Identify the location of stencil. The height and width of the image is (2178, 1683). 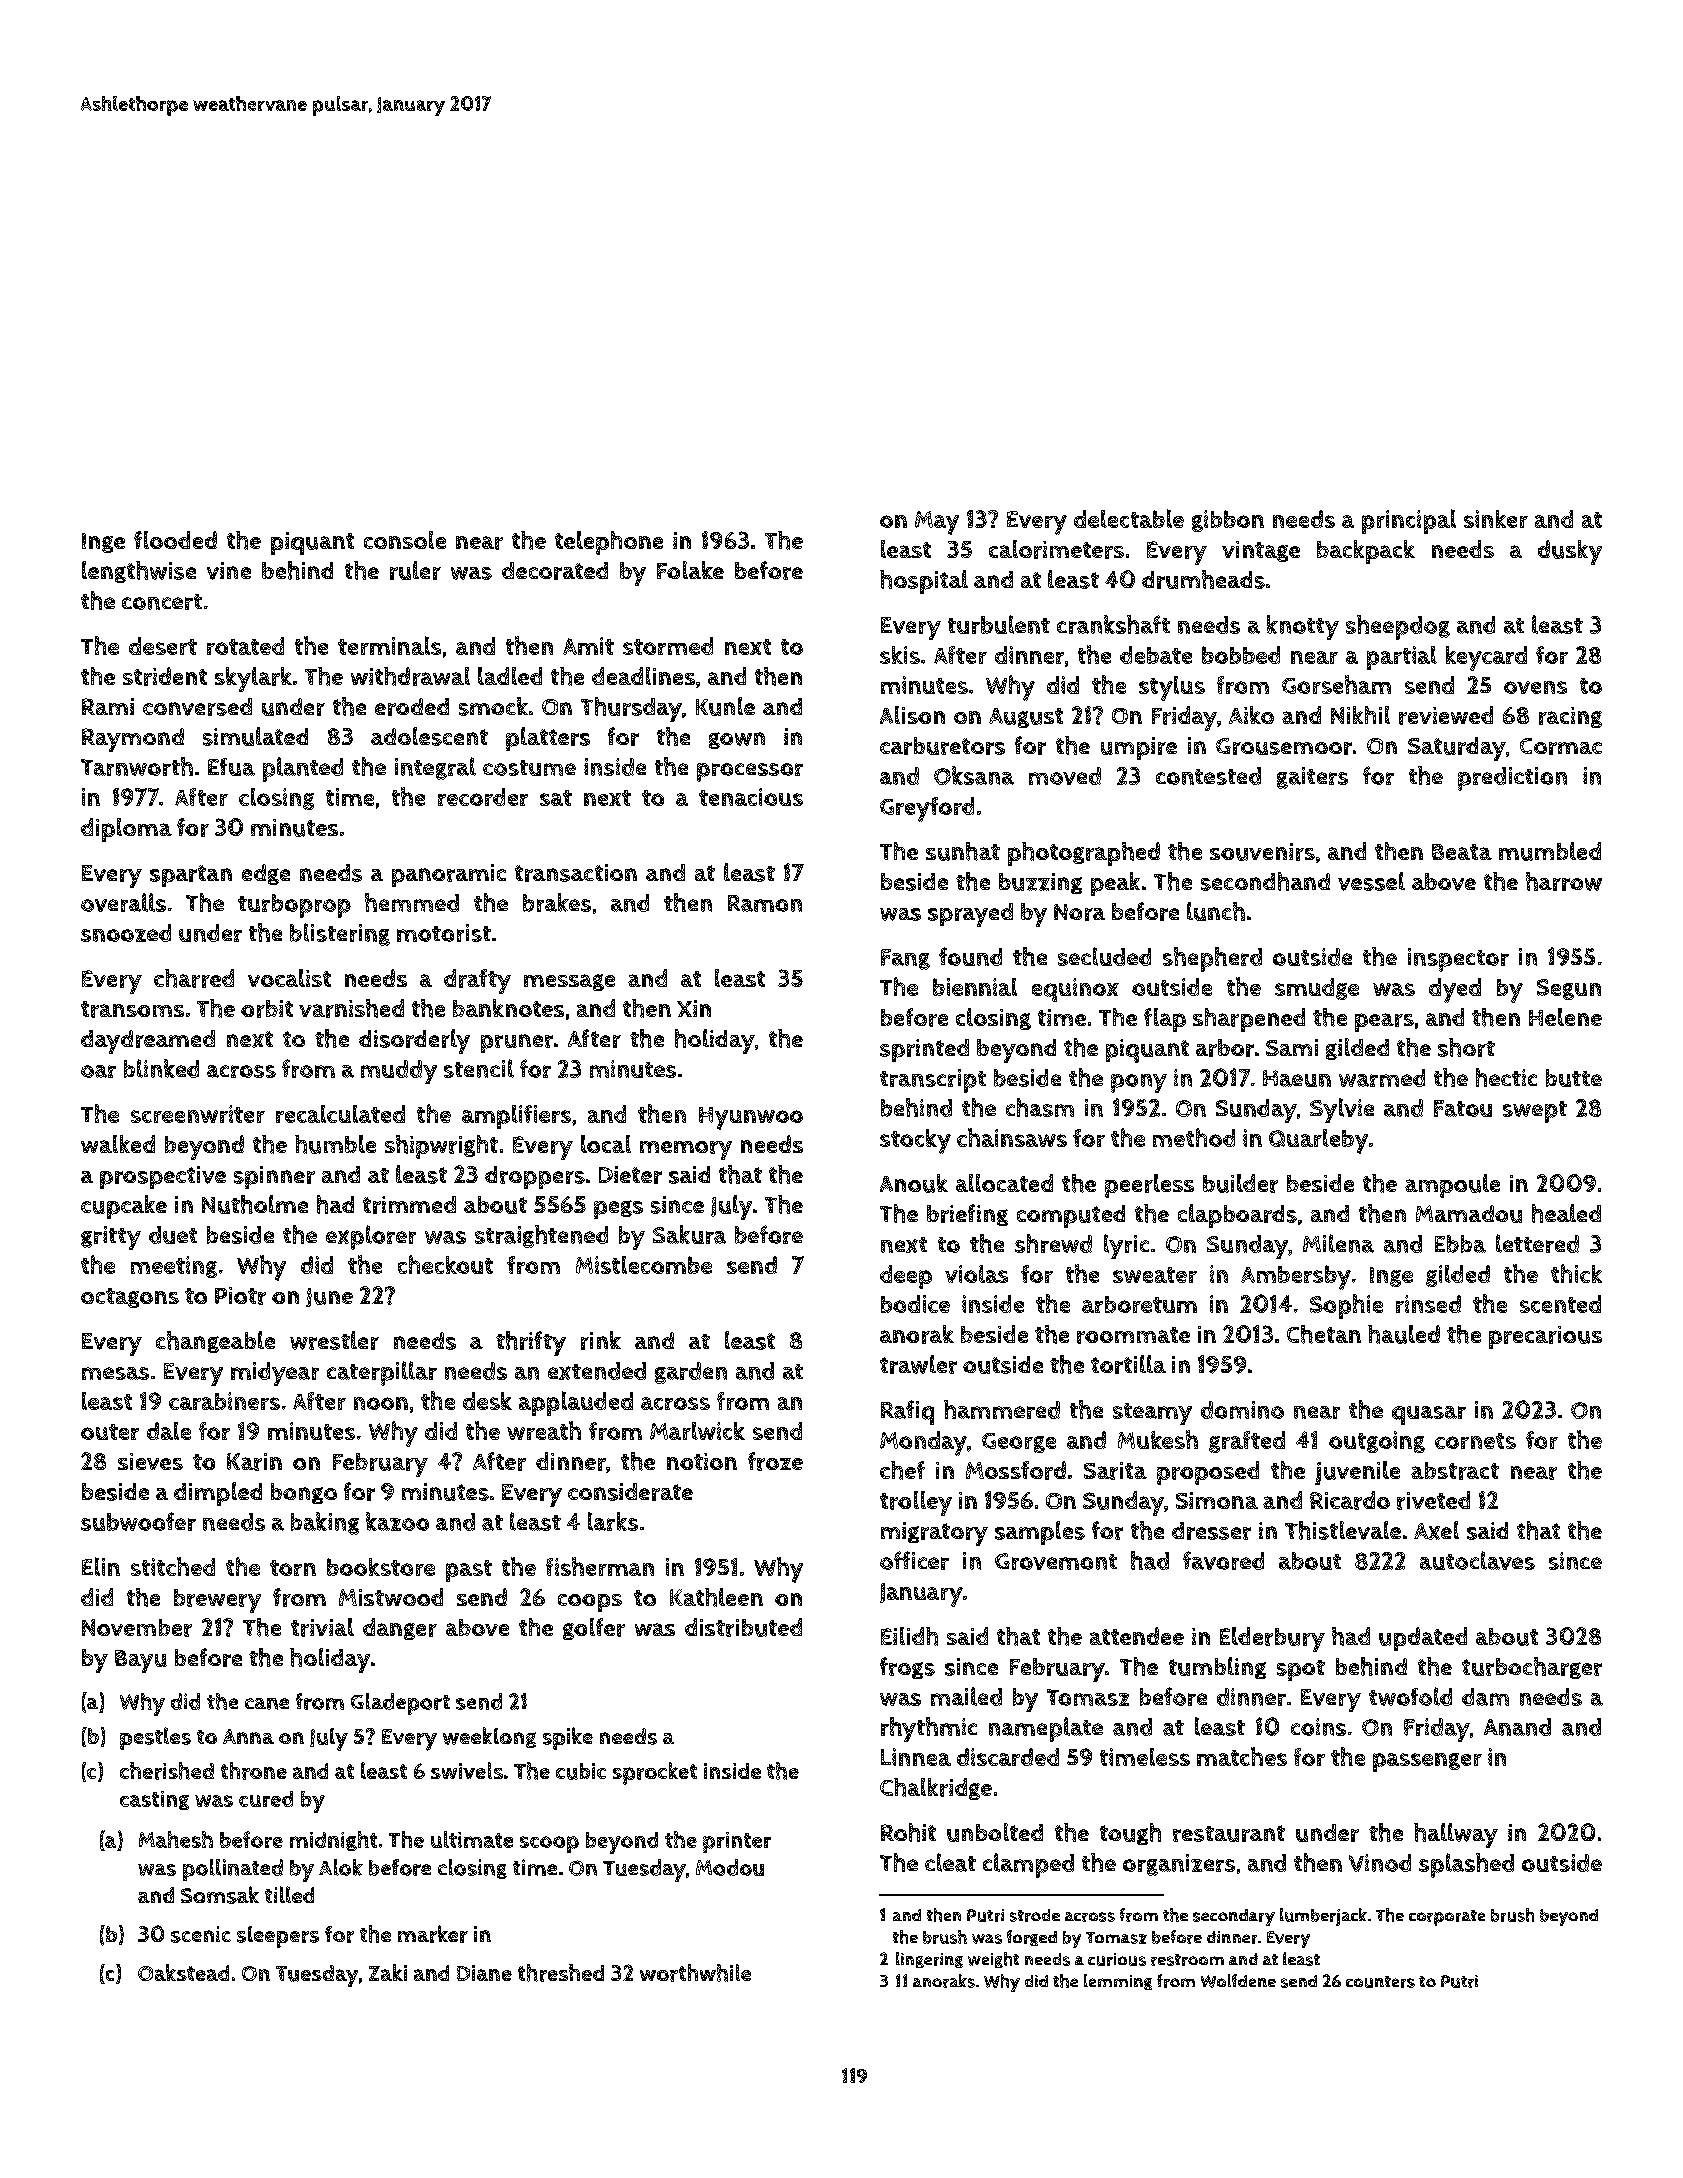
(479, 1068).
